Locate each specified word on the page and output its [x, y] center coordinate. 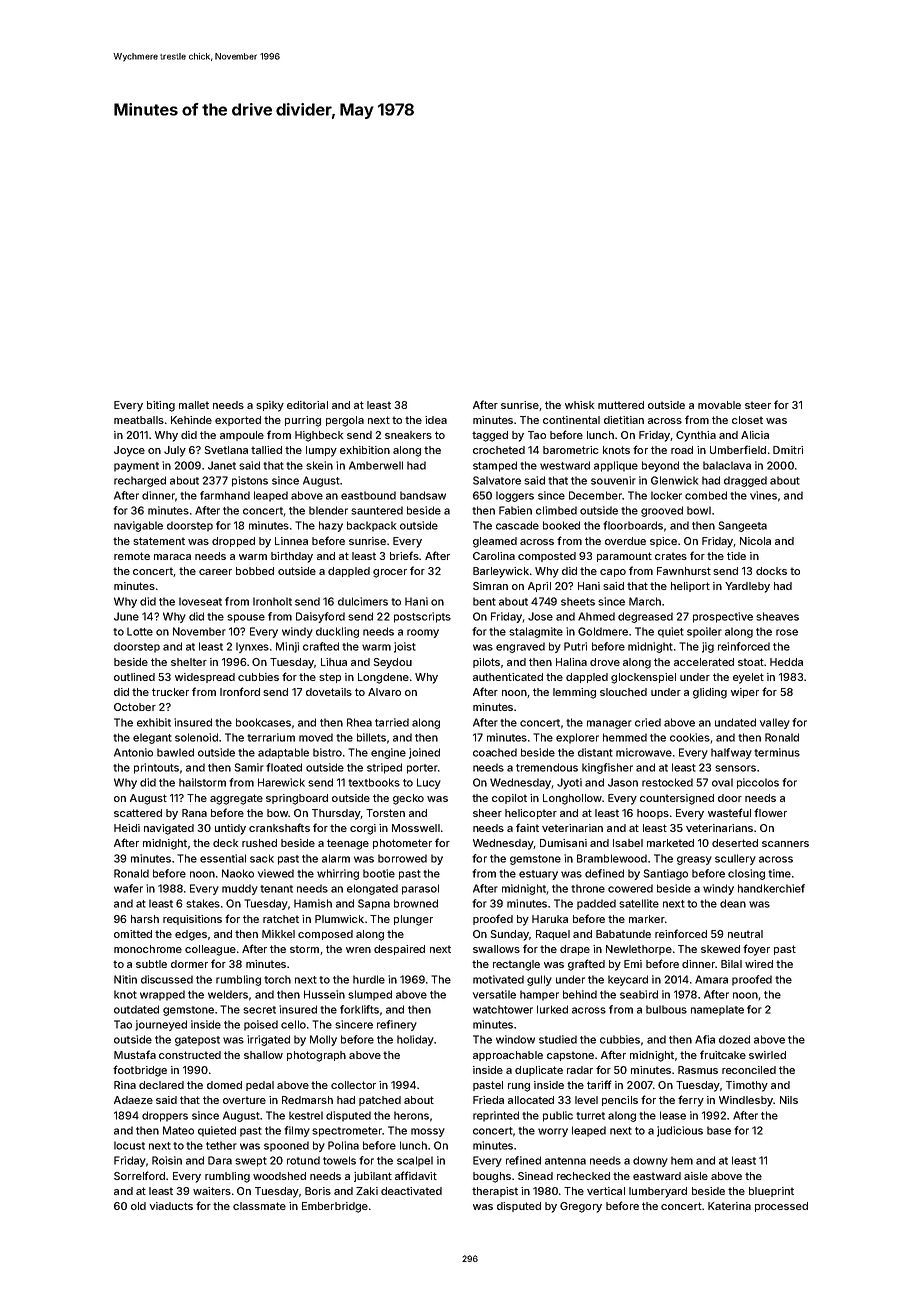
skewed [720, 949]
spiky [270, 406]
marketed [670, 843]
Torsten [385, 813]
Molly [323, 1040]
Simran [490, 586]
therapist [495, 1192]
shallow [263, 1055]
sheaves [777, 616]
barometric [571, 450]
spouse [246, 618]
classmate [259, 1206]
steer [758, 405]
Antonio [133, 752]
